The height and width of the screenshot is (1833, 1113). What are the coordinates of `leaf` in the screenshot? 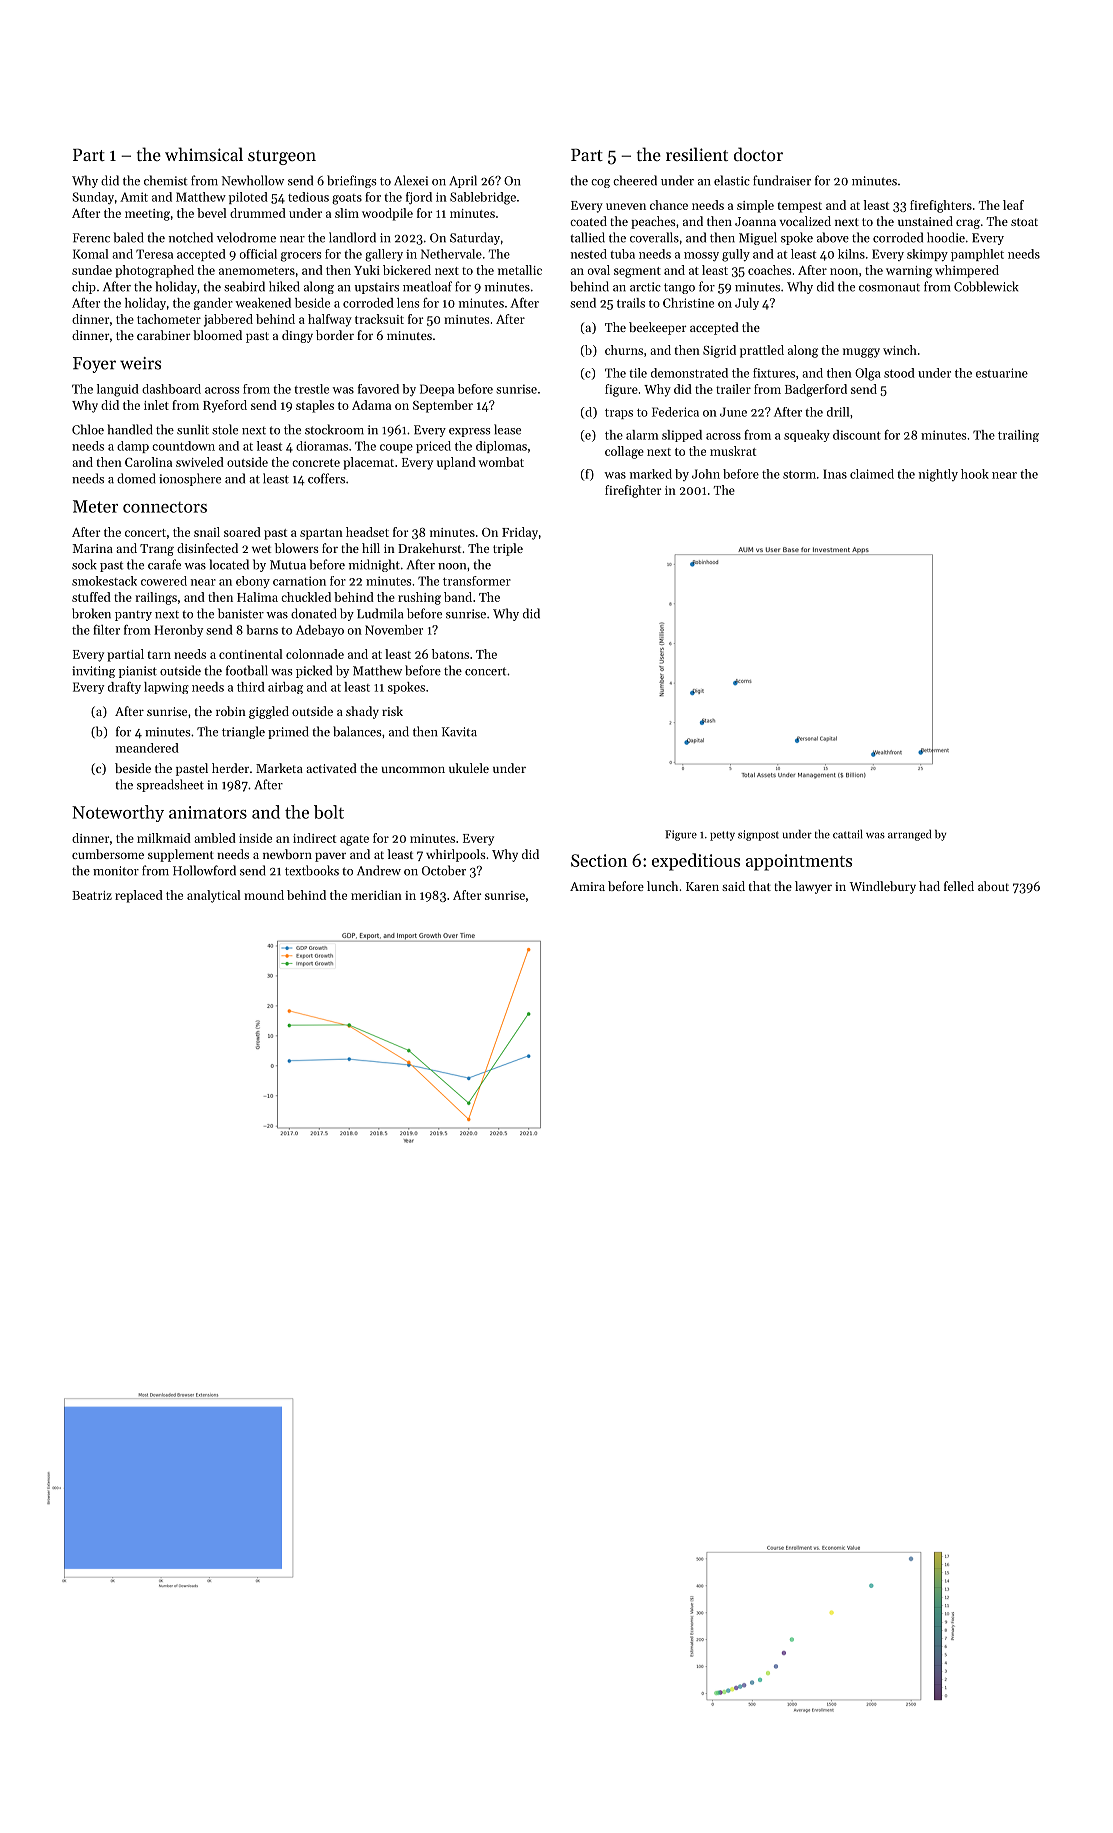 It's located at (1013, 205).
